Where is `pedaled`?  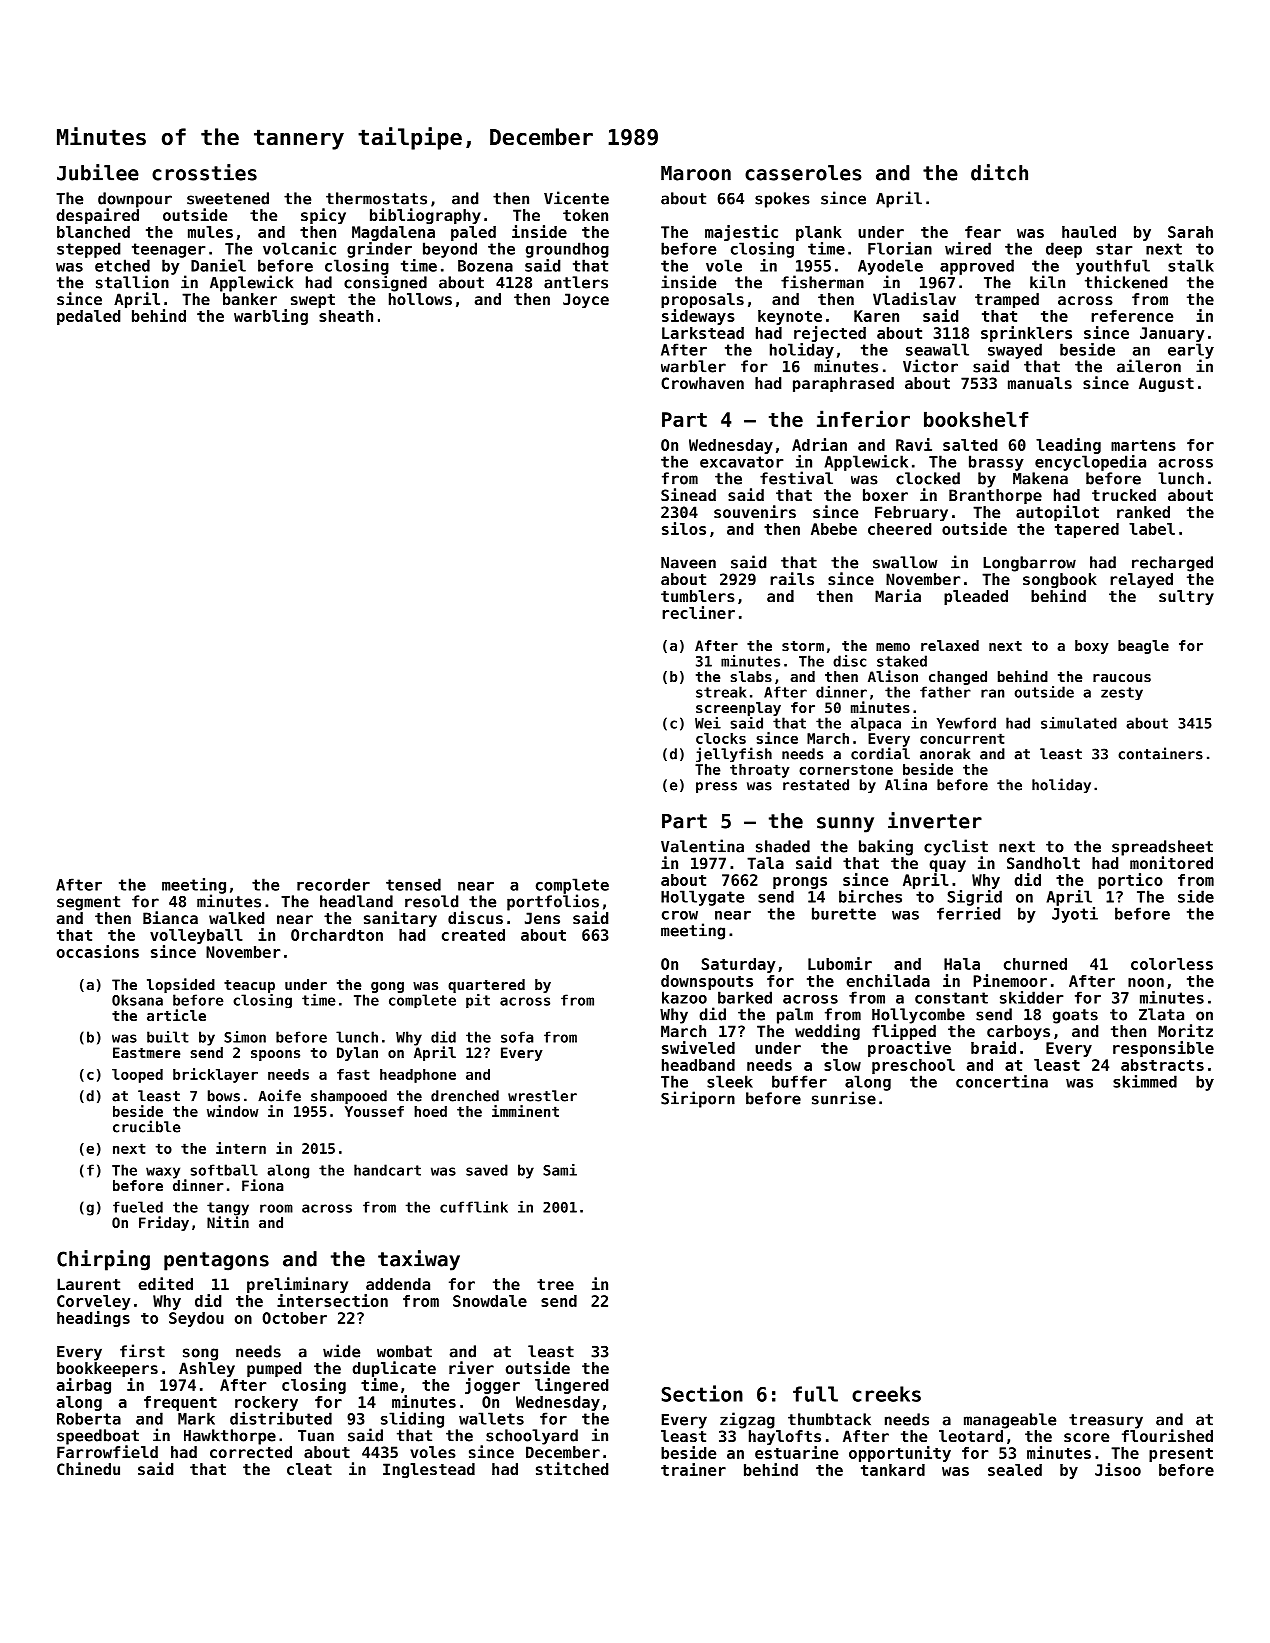 pedaled is located at coordinates (88, 317).
